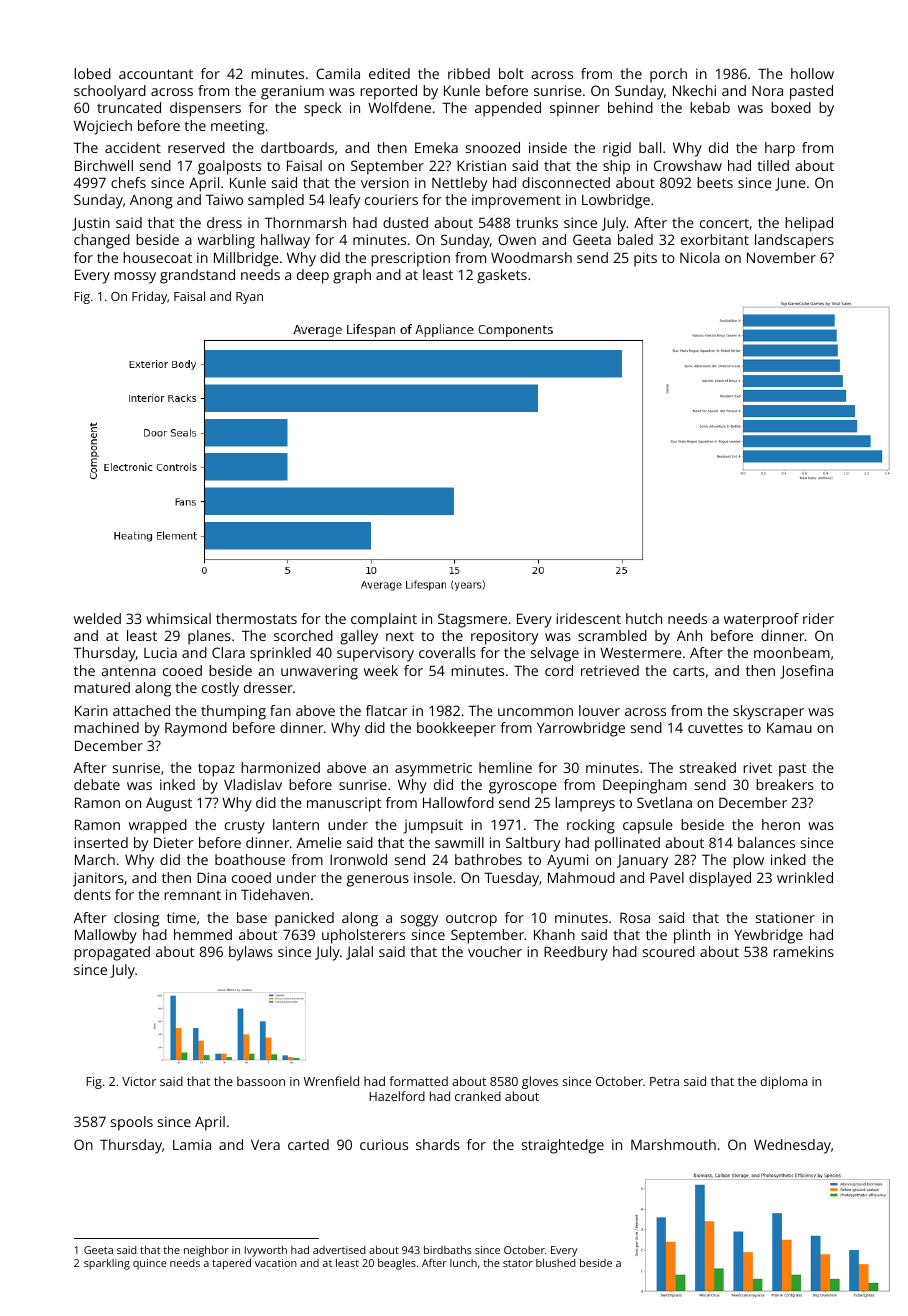  What do you see at coordinates (352, 276) in the page?
I see `graph` at bounding box center [352, 276].
